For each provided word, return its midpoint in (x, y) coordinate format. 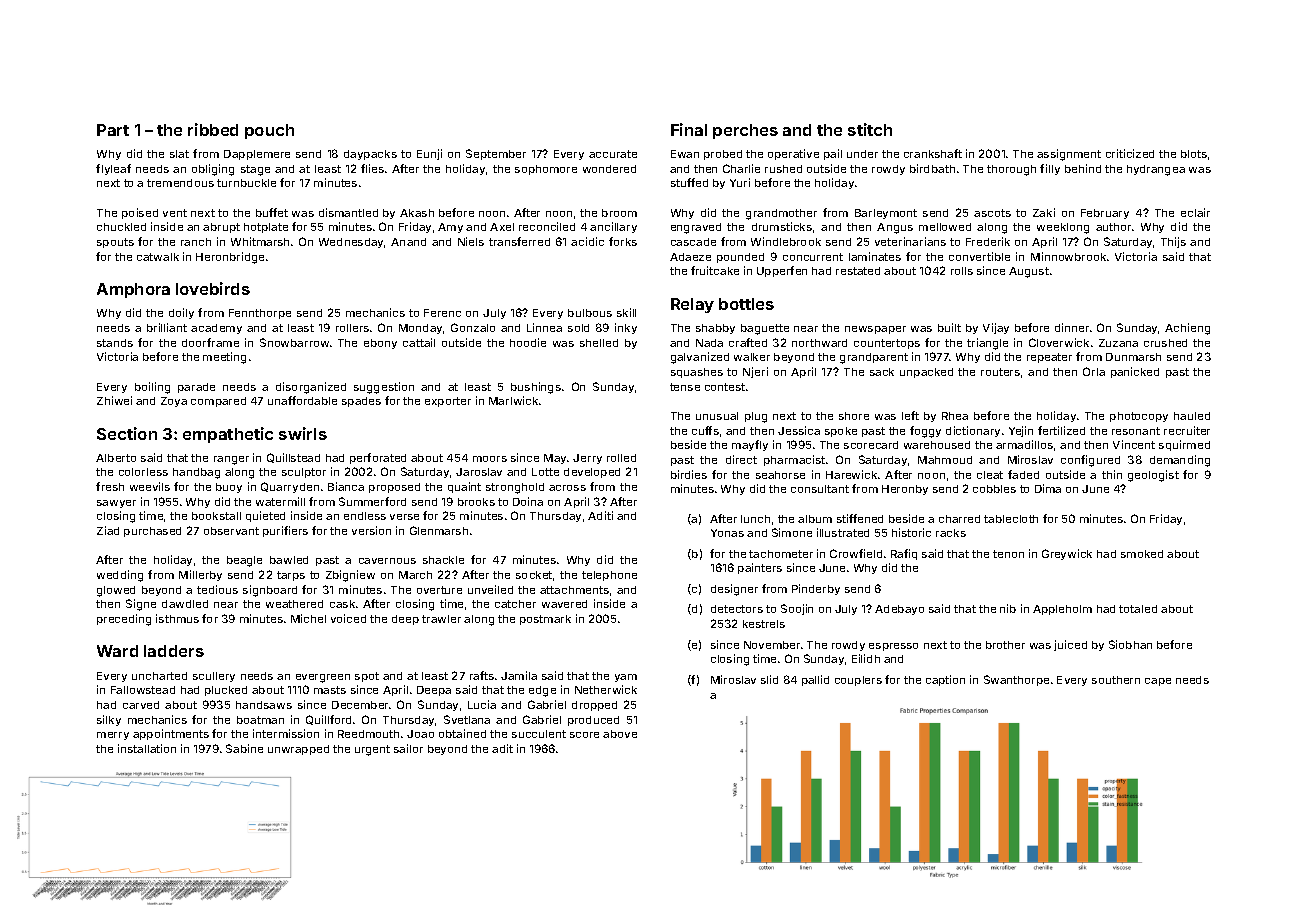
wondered (609, 169)
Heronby (905, 490)
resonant (1136, 431)
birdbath (932, 168)
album (815, 519)
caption (945, 680)
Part (113, 130)
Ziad (108, 530)
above (620, 734)
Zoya (174, 402)
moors (490, 459)
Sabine (244, 748)
